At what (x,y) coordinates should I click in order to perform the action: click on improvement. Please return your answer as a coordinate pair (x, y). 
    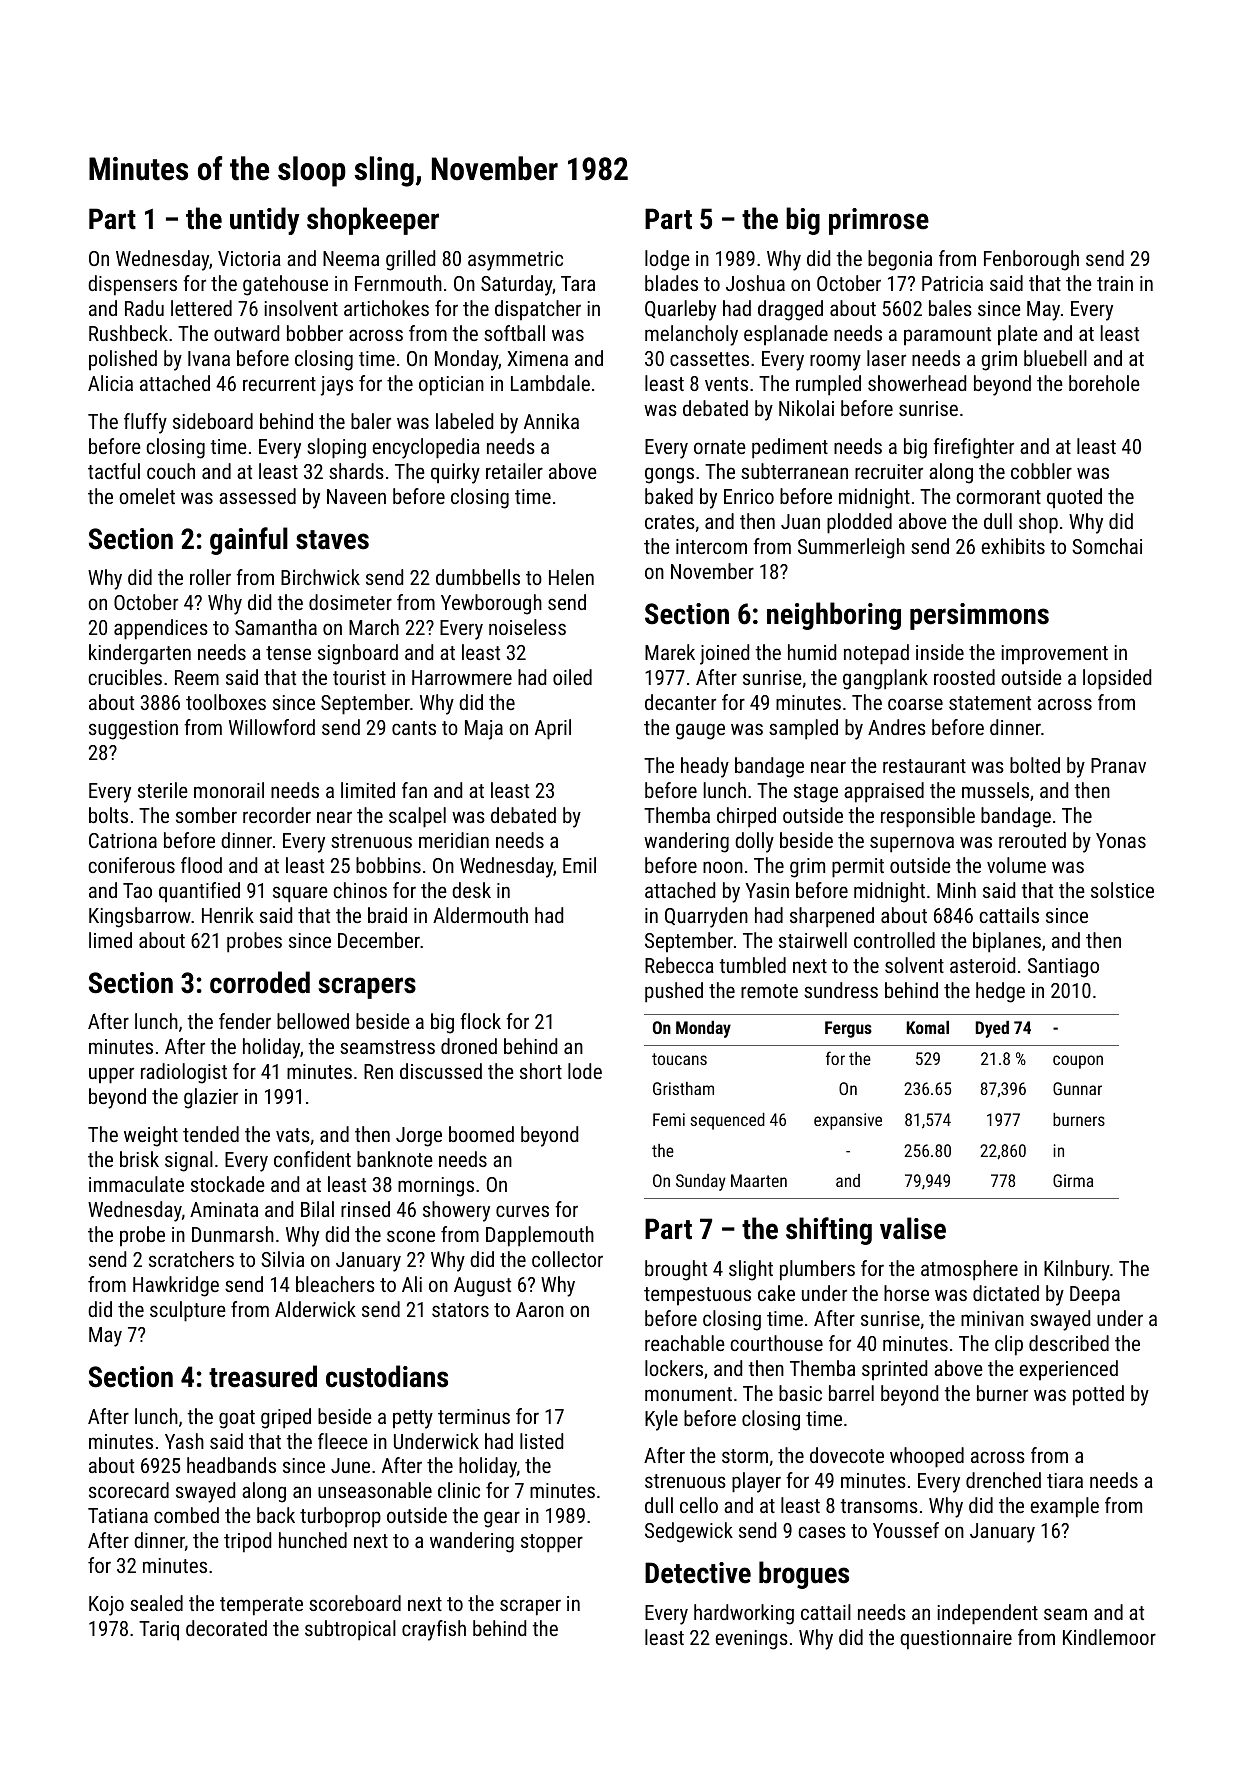
    Looking at the image, I should click on (1054, 654).
